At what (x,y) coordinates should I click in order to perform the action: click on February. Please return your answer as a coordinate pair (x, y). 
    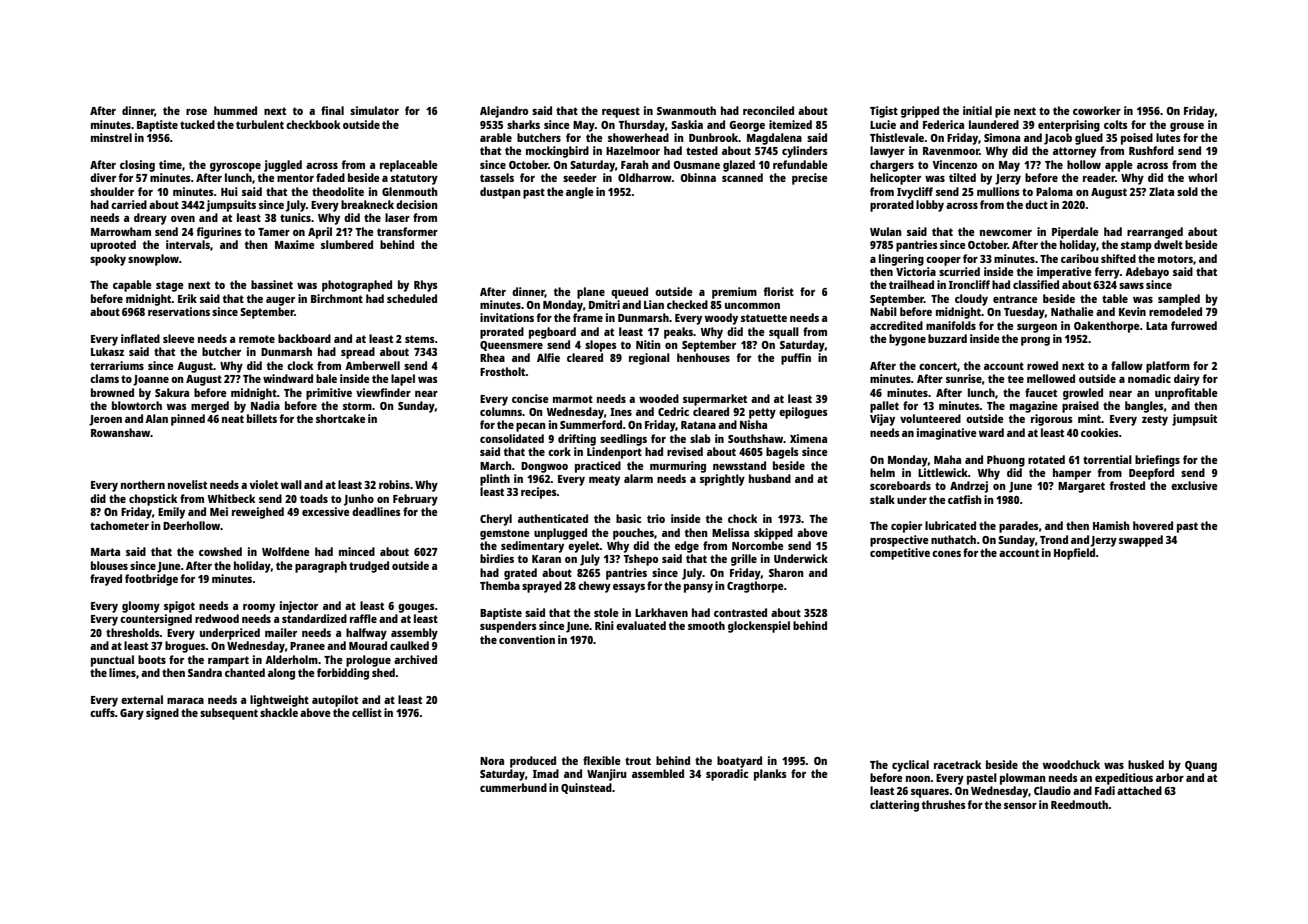
    Looking at the image, I should click on (415, 500).
